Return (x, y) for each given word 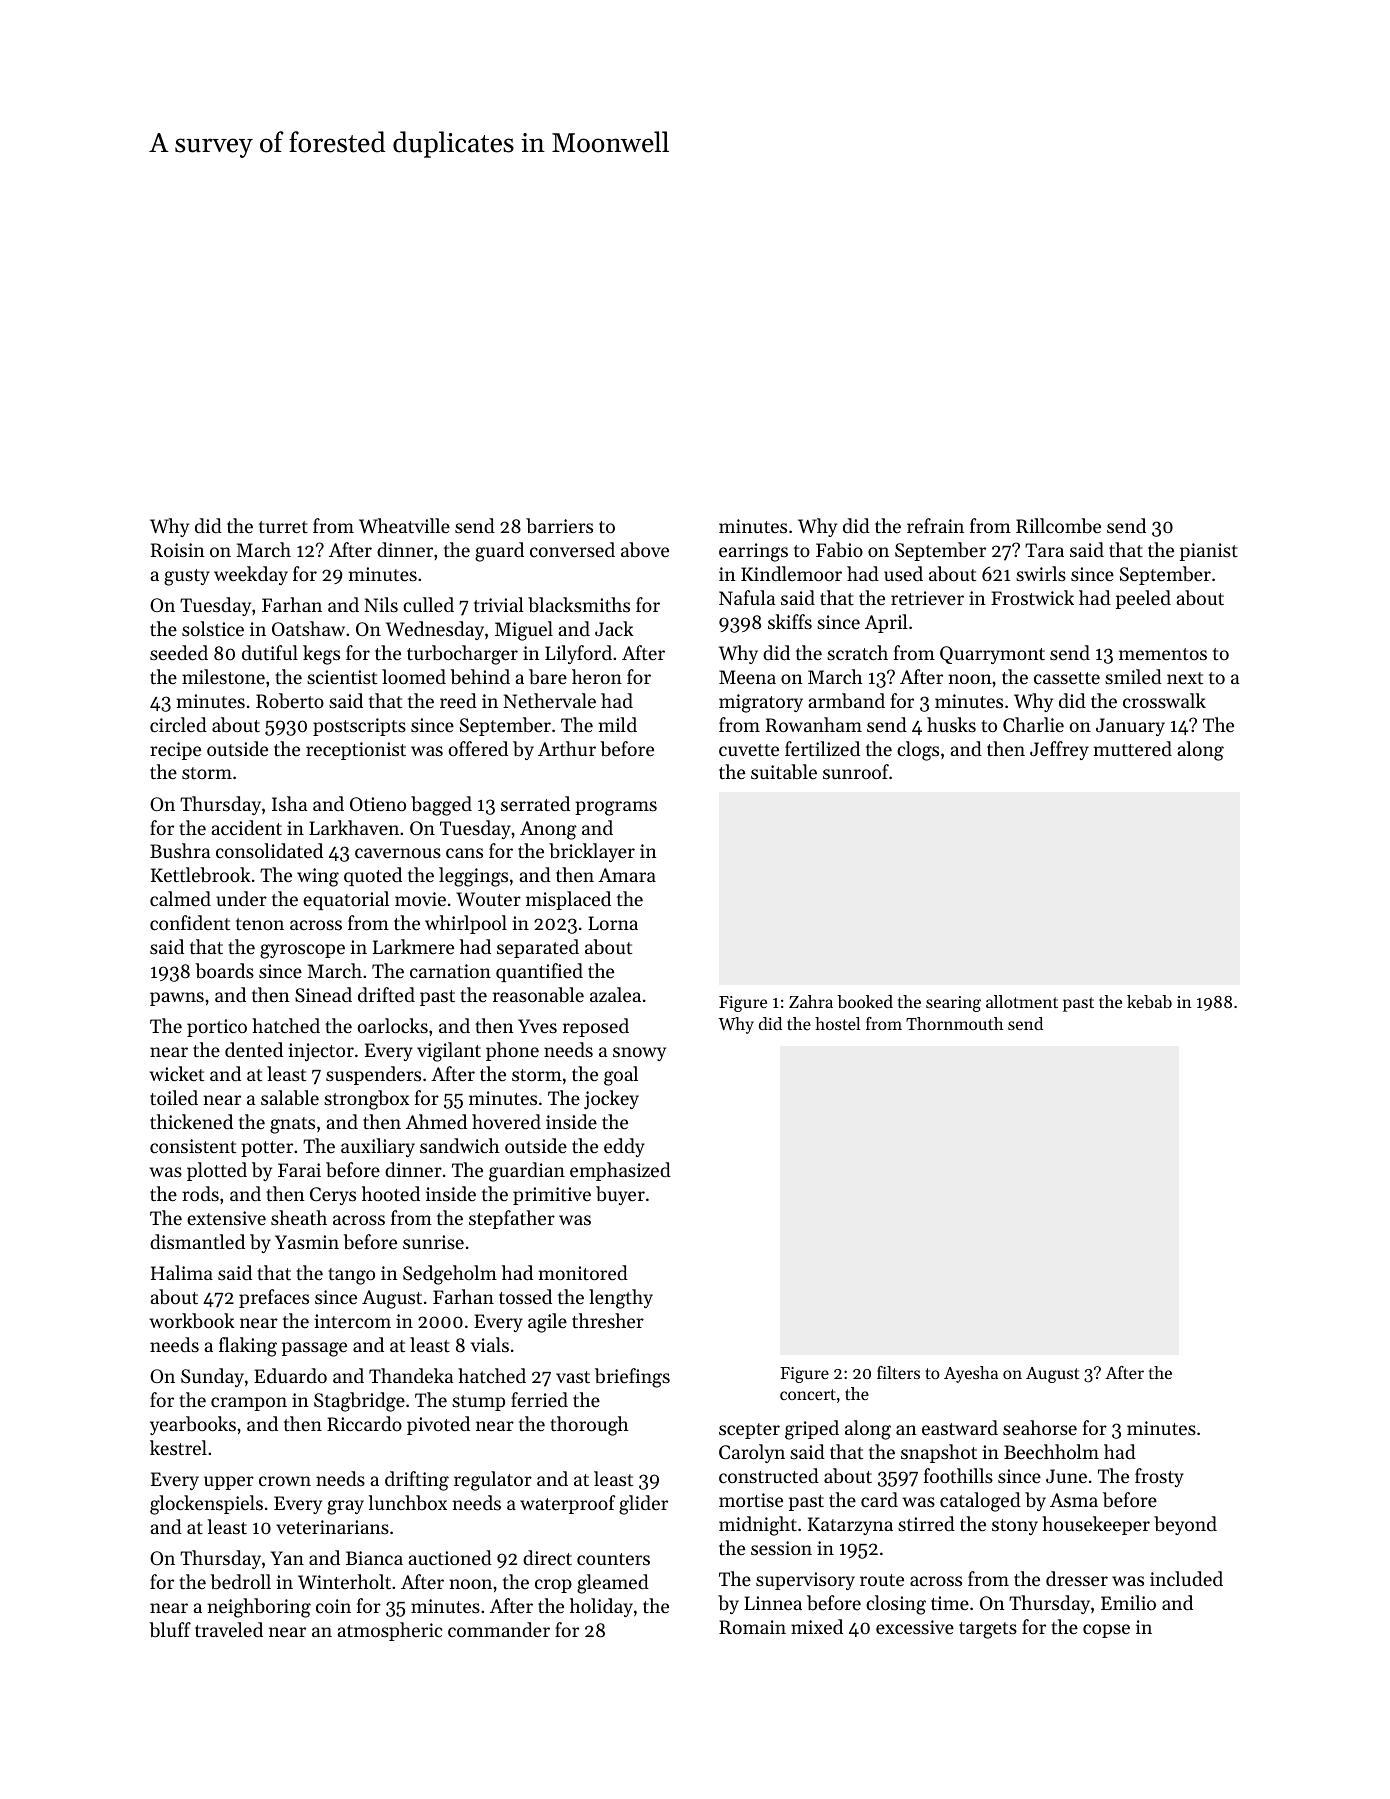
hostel (837, 1023)
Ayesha (971, 1374)
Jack (614, 628)
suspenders (373, 1075)
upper (229, 1483)
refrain (935, 525)
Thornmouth (955, 1023)
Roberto (290, 701)
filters (898, 1372)
